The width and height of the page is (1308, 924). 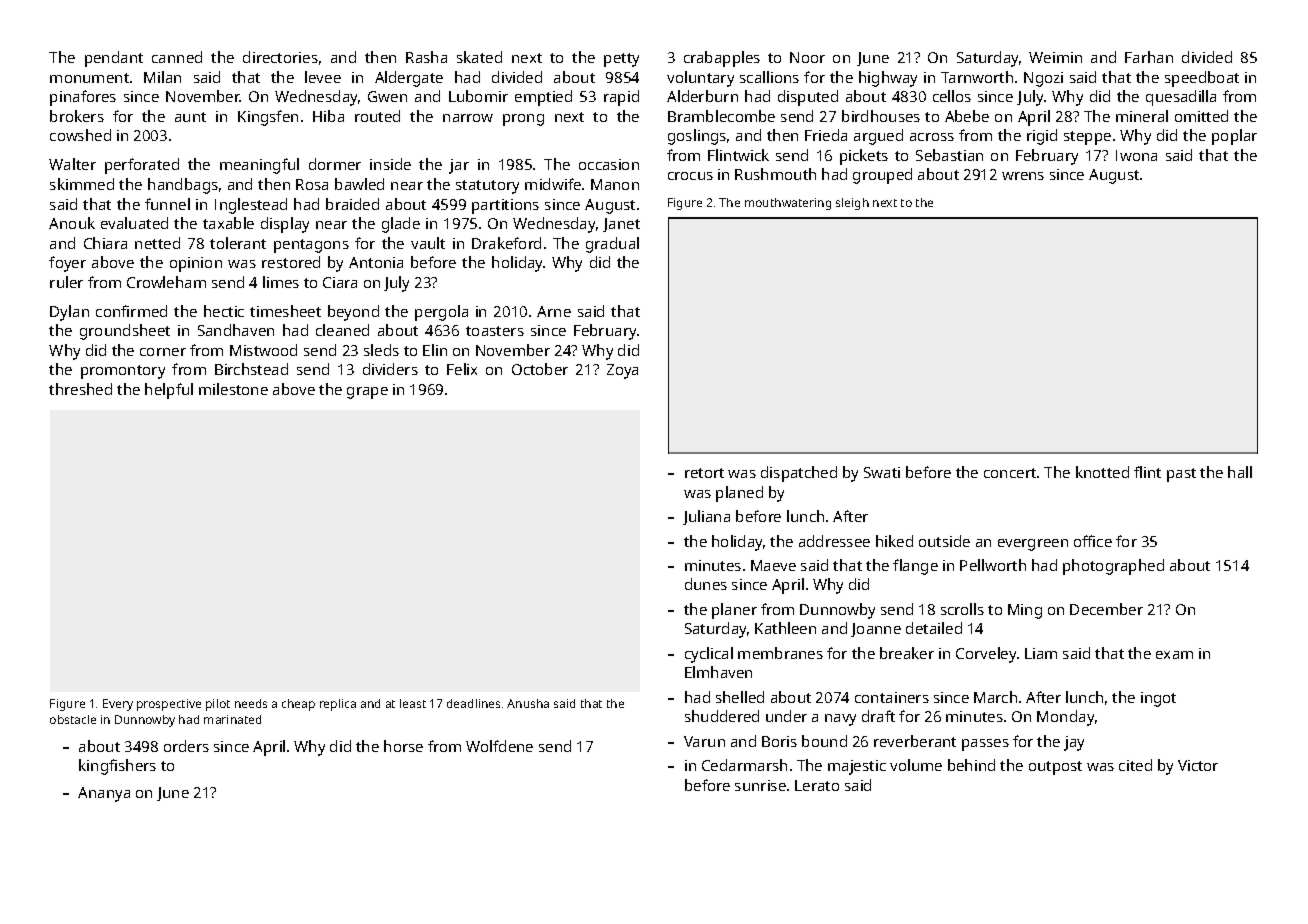 What do you see at coordinates (704, 473) in the page?
I see `retort` at bounding box center [704, 473].
